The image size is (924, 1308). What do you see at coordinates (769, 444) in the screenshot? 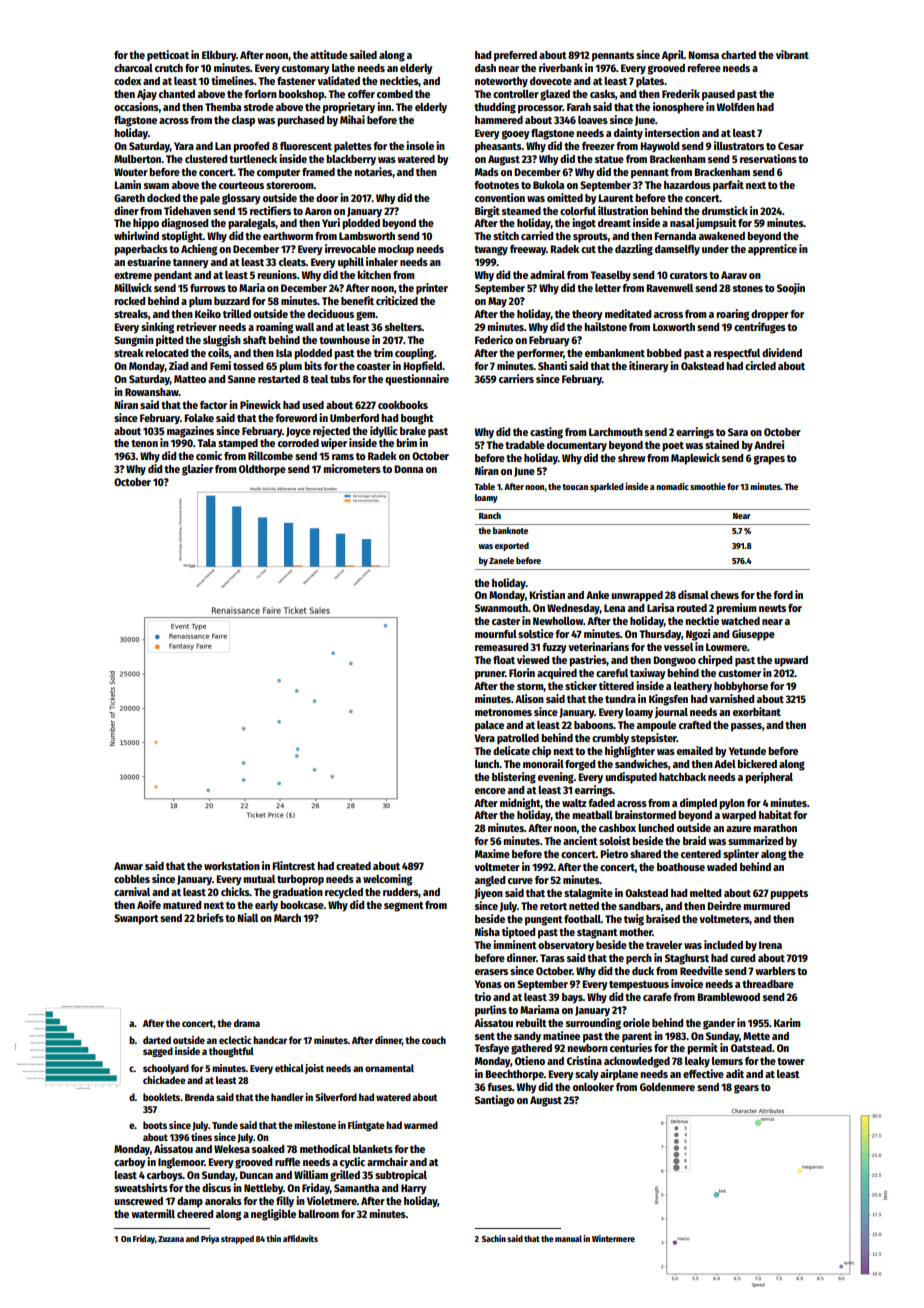
I see `Andrei` at bounding box center [769, 444].
